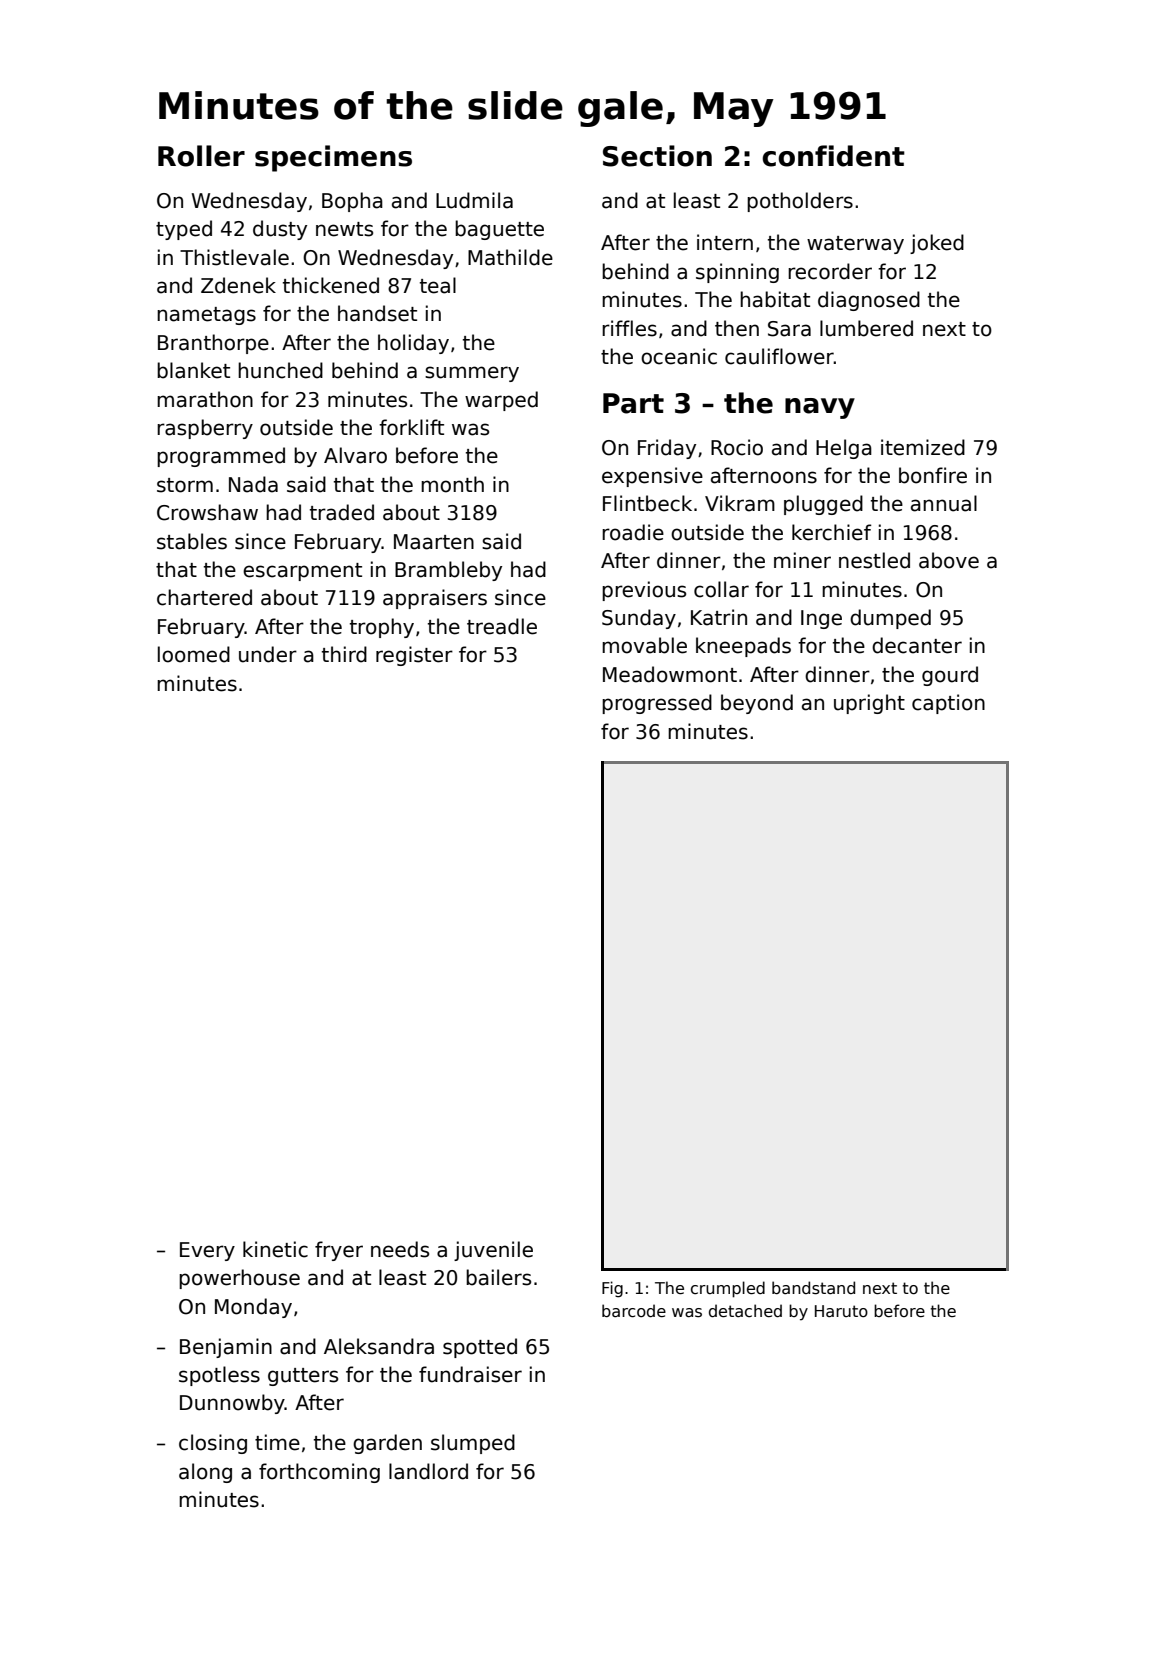 This screenshot has width=1165, height=1654. I want to click on spotless, so click(219, 1376).
